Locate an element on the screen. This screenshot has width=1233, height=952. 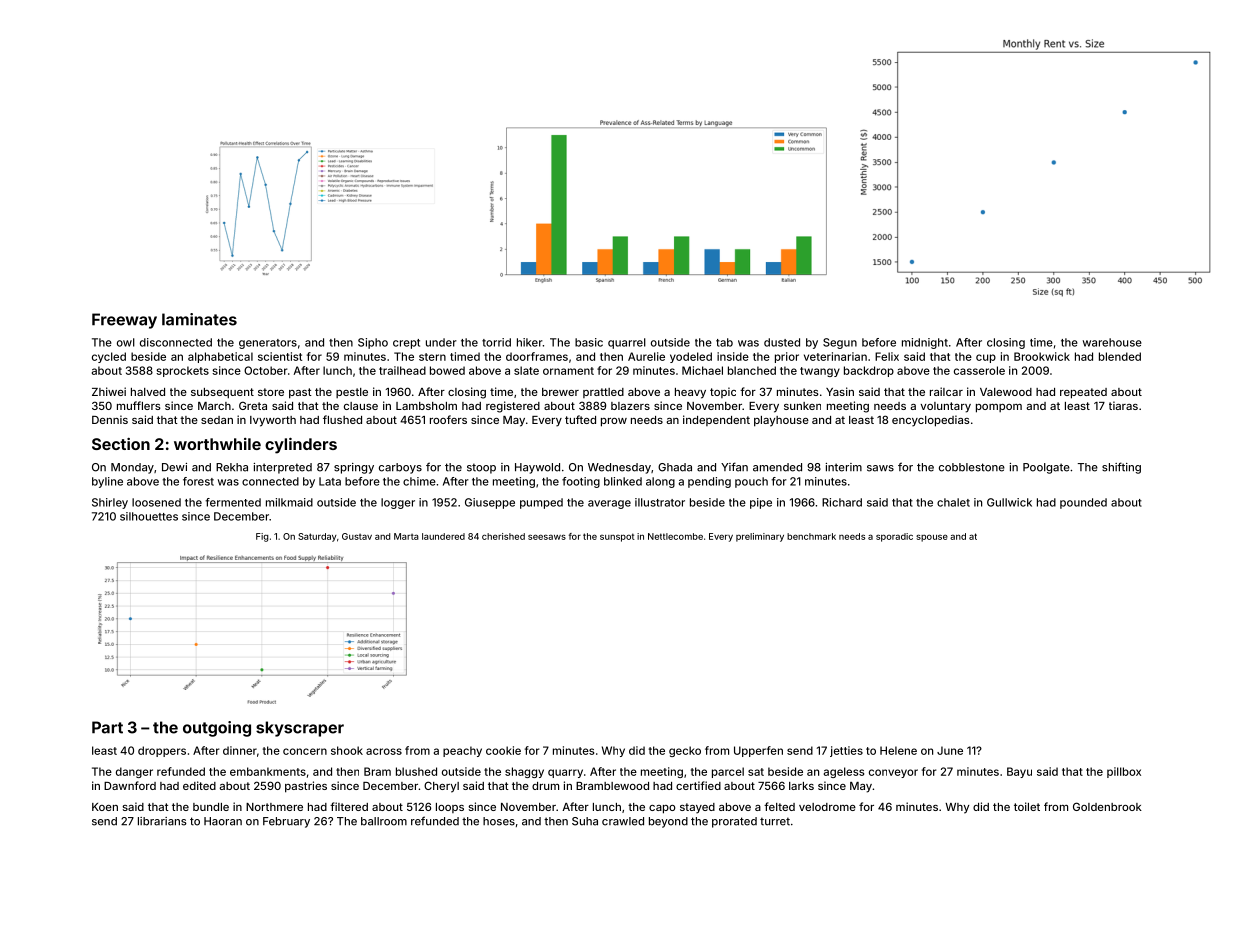
laminates is located at coordinates (199, 319).
